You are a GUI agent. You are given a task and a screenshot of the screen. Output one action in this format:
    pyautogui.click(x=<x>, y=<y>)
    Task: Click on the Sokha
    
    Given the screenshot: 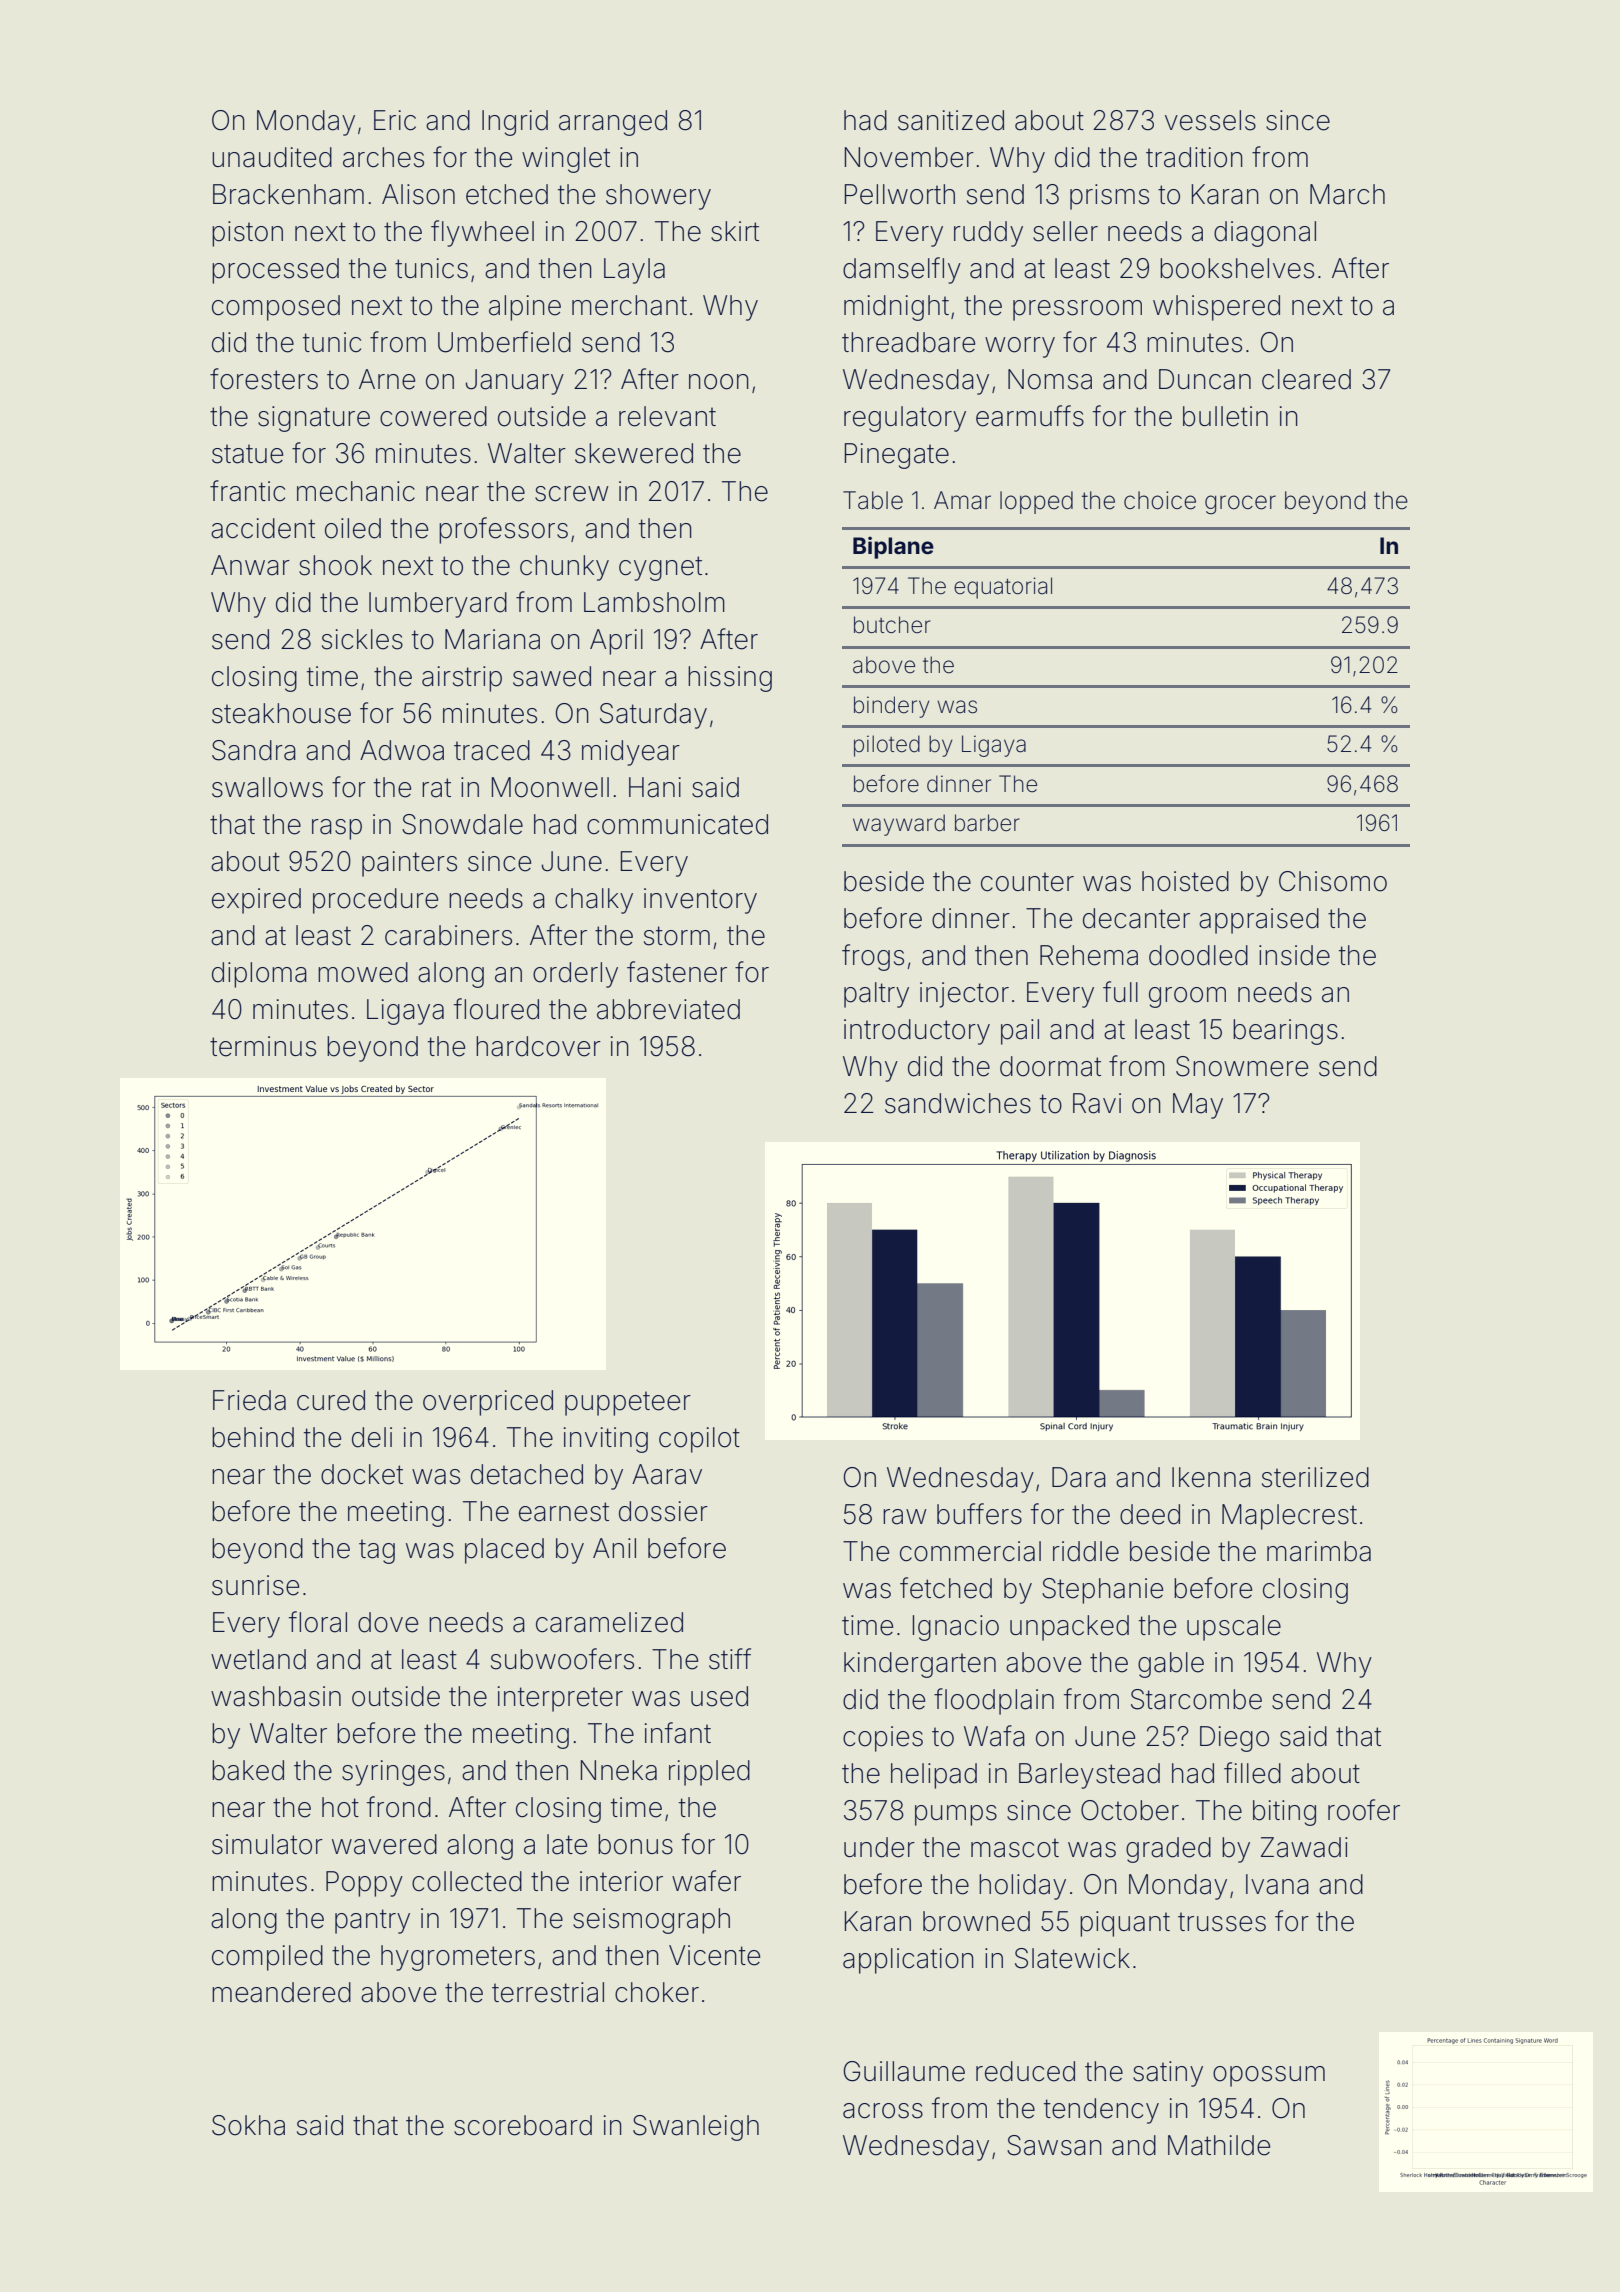 What is the action you would take?
    pyautogui.click(x=248, y=2125)
